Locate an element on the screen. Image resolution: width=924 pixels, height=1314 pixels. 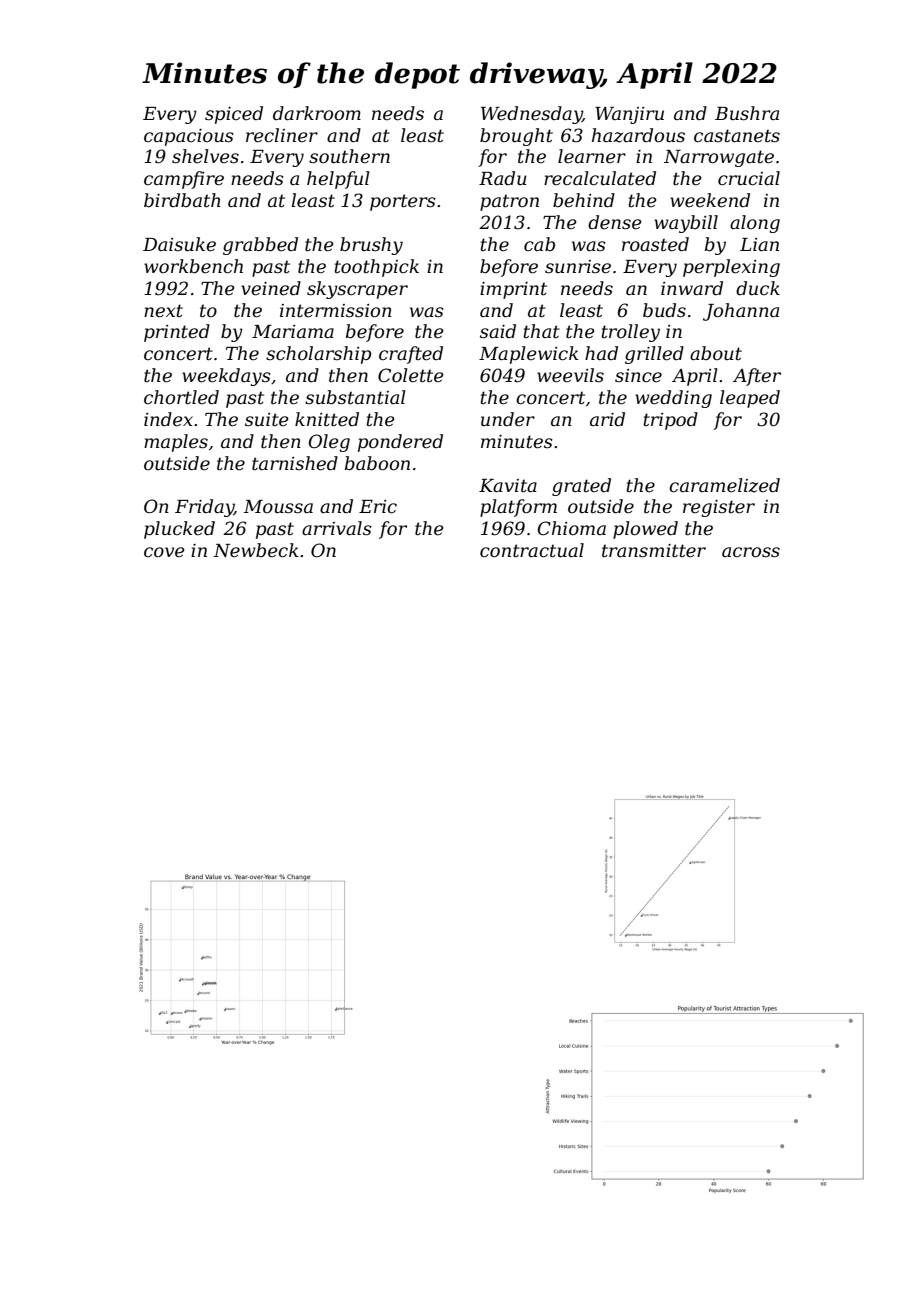
printed is located at coordinates (177, 333).
